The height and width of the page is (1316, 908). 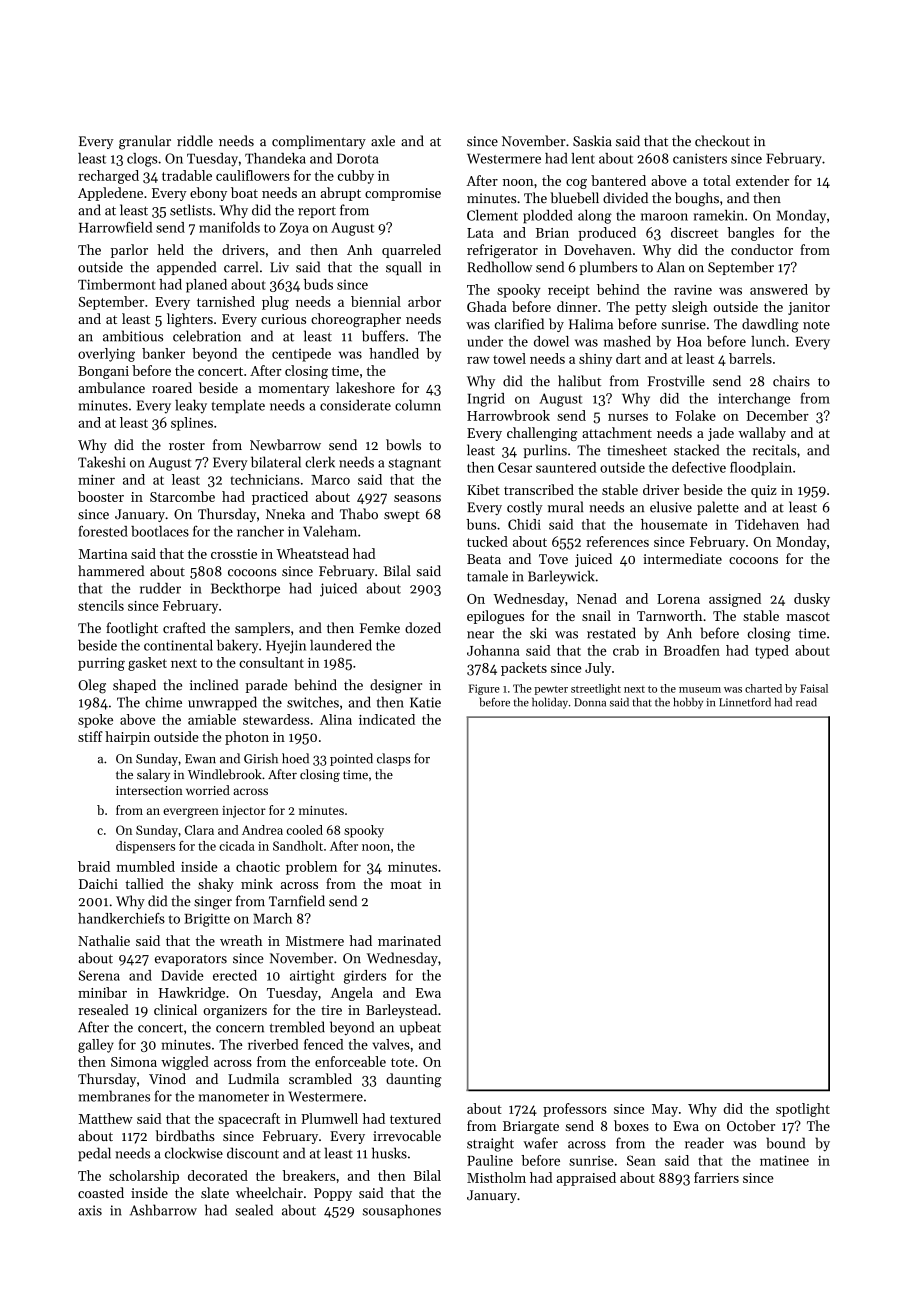 I want to click on checkout, so click(x=722, y=141).
